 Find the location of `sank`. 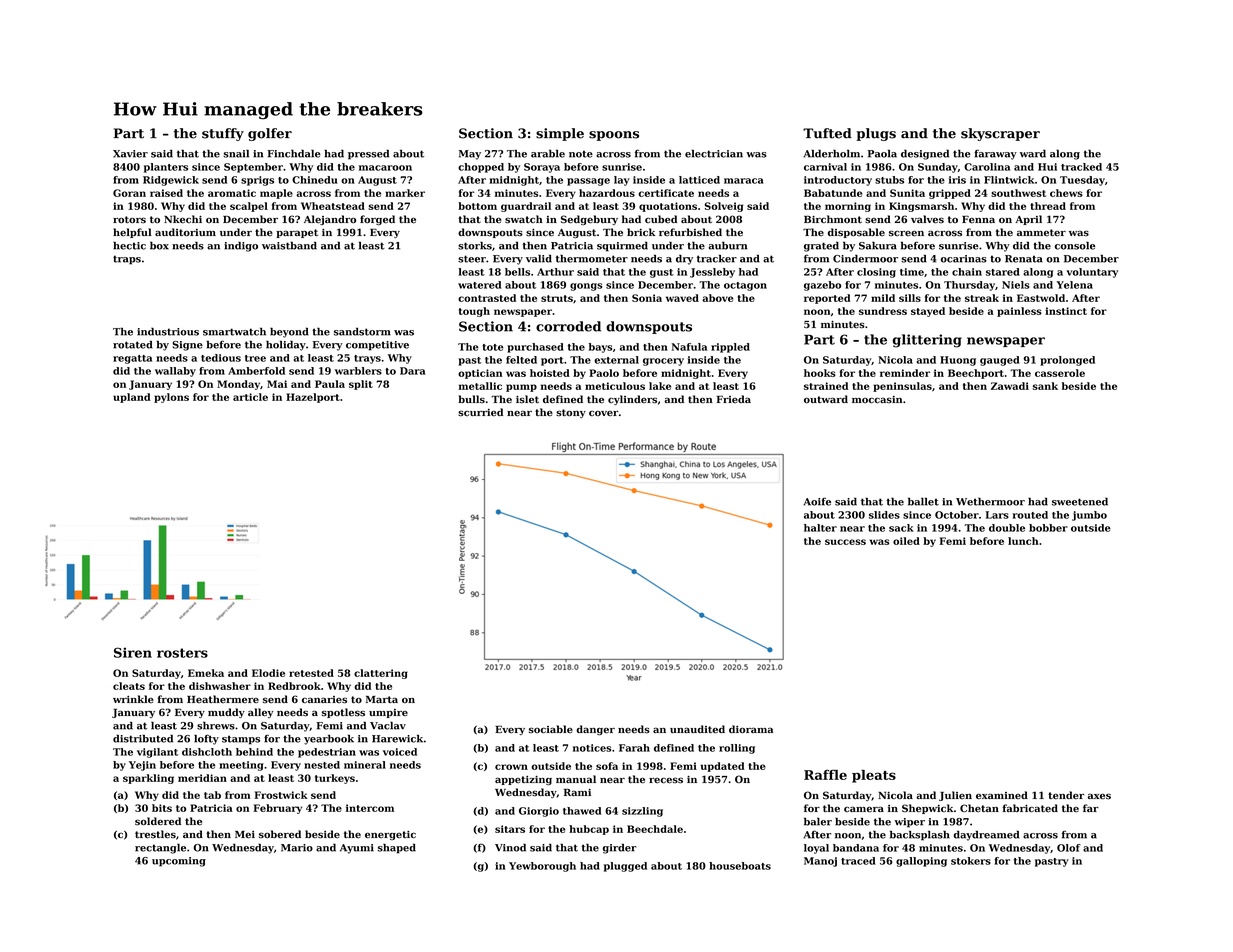

sank is located at coordinates (1045, 386).
